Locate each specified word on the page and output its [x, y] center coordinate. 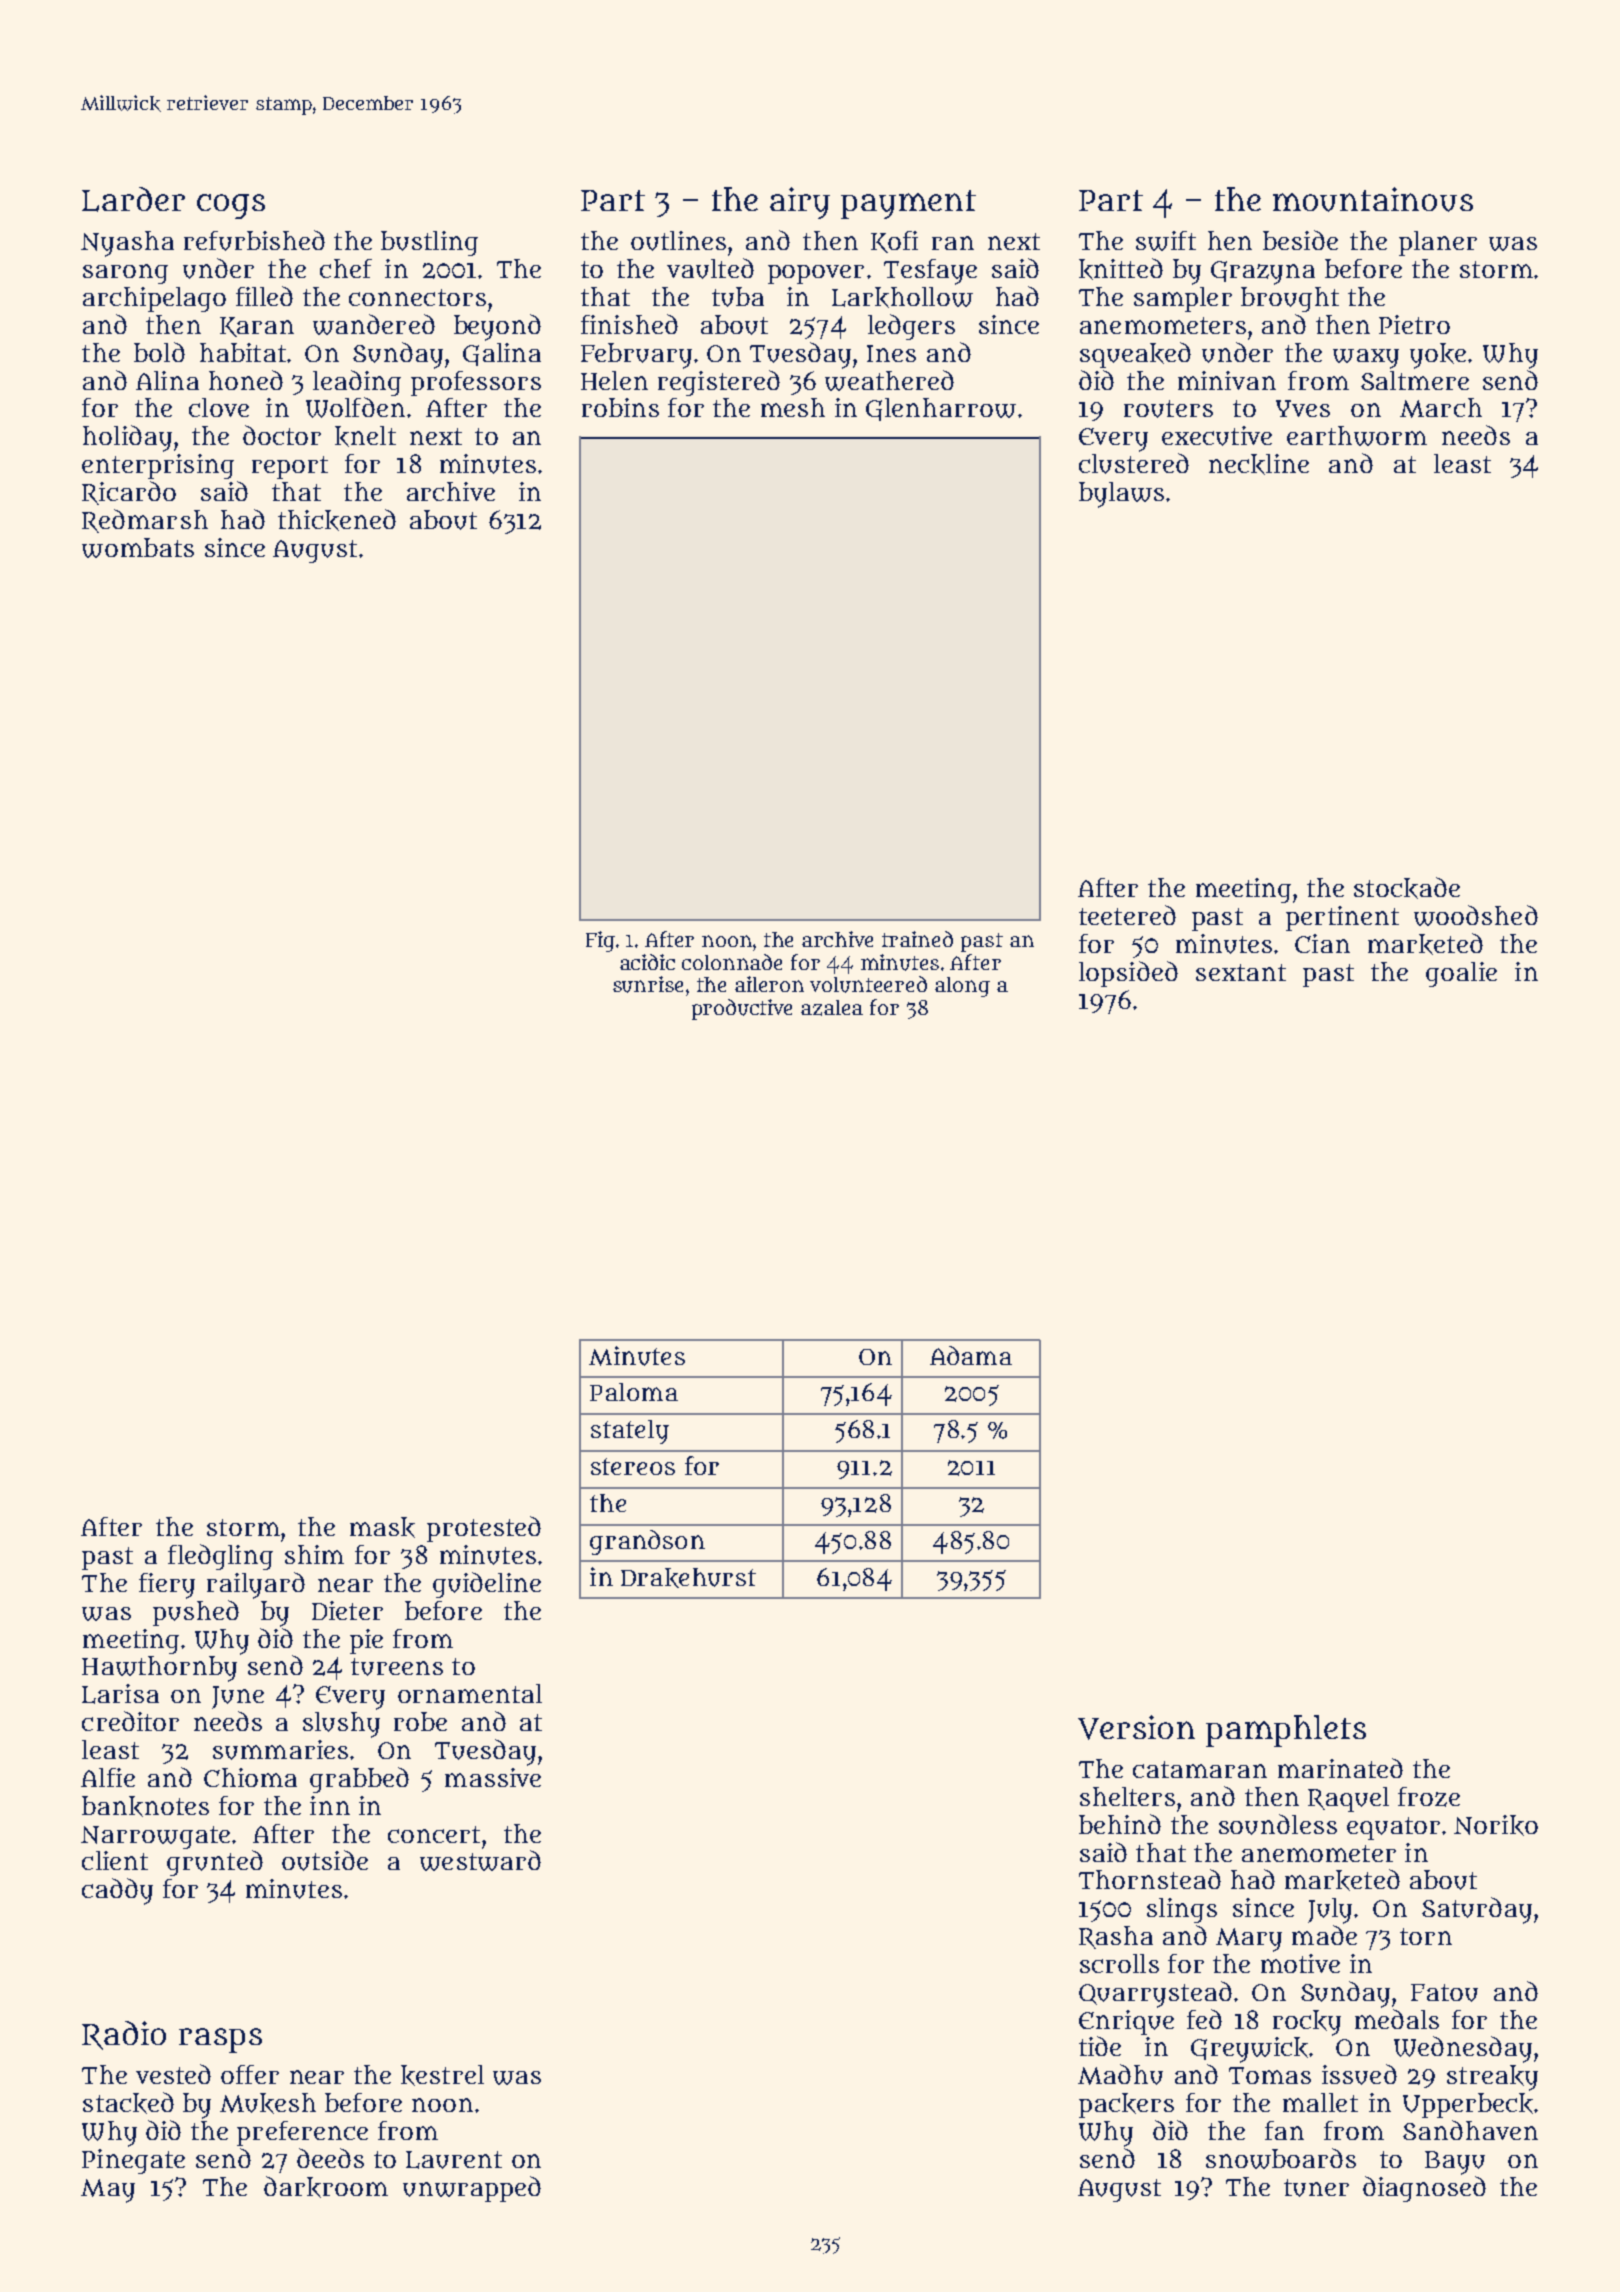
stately [630, 1432]
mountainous [1373, 199]
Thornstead [1150, 1879]
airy [800, 203]
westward [480, 1860]
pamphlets [1286, 1731]
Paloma [634, 1392]
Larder [133, 199]
